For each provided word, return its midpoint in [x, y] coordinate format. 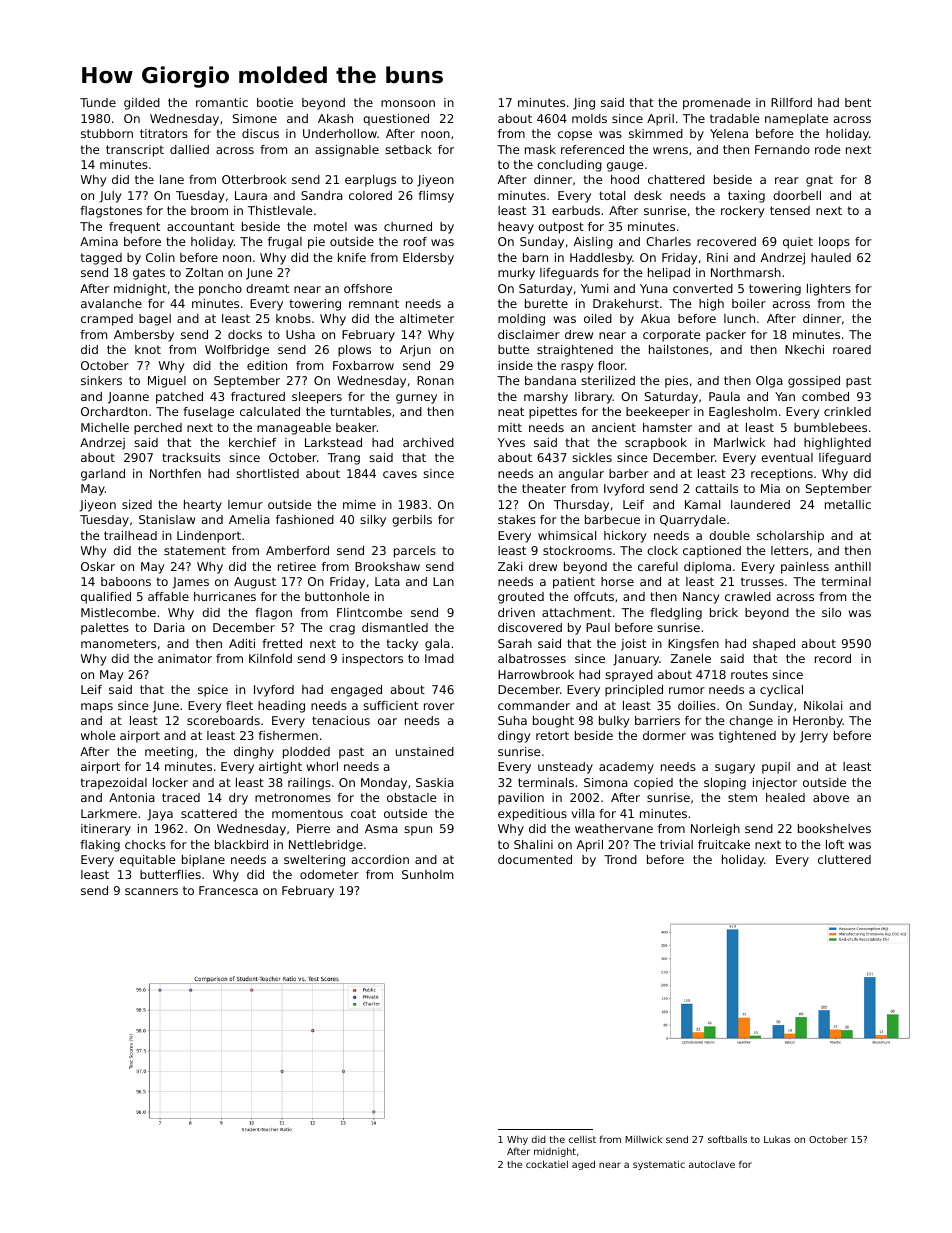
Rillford [791, 102]
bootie [275, 102]
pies [676, 382]
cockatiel [547, 1164]
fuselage [208, 413]
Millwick [643, 1139]
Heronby [818, 722]
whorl [322, 766]
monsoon [408, 103]
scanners [151, 891]
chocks [145, 844]
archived [428, 442]
